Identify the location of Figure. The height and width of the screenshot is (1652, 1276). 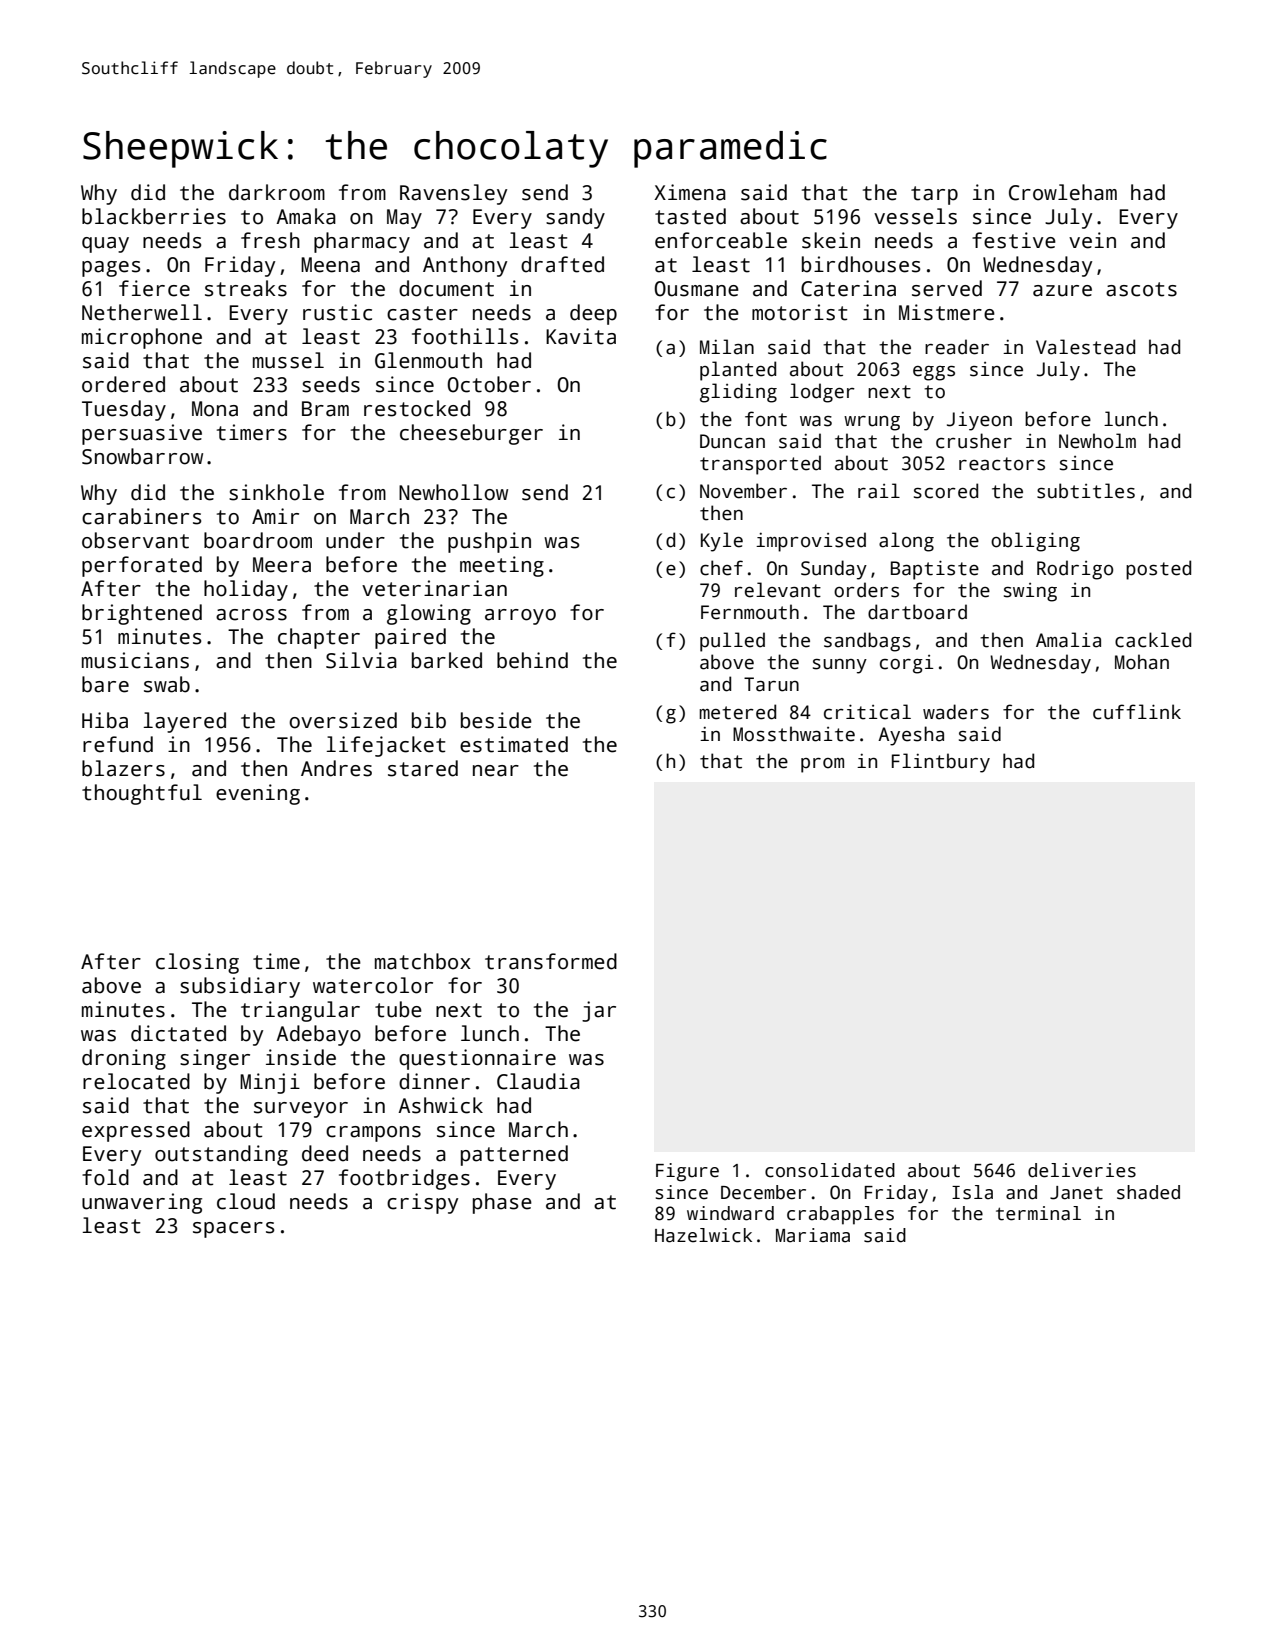
(687, 1172).
